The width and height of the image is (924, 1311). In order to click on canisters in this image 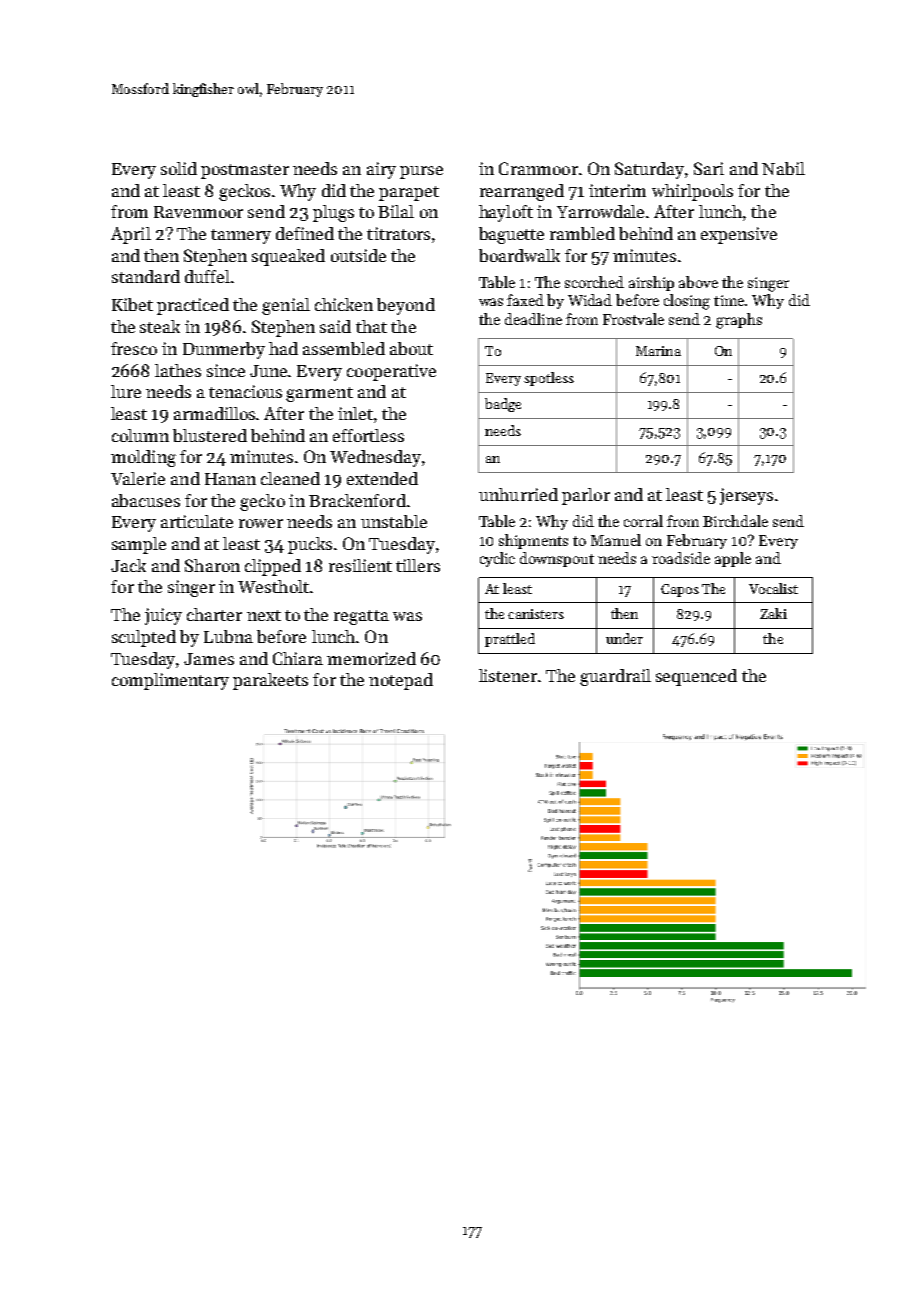, I will do `click(536, 614)`.
